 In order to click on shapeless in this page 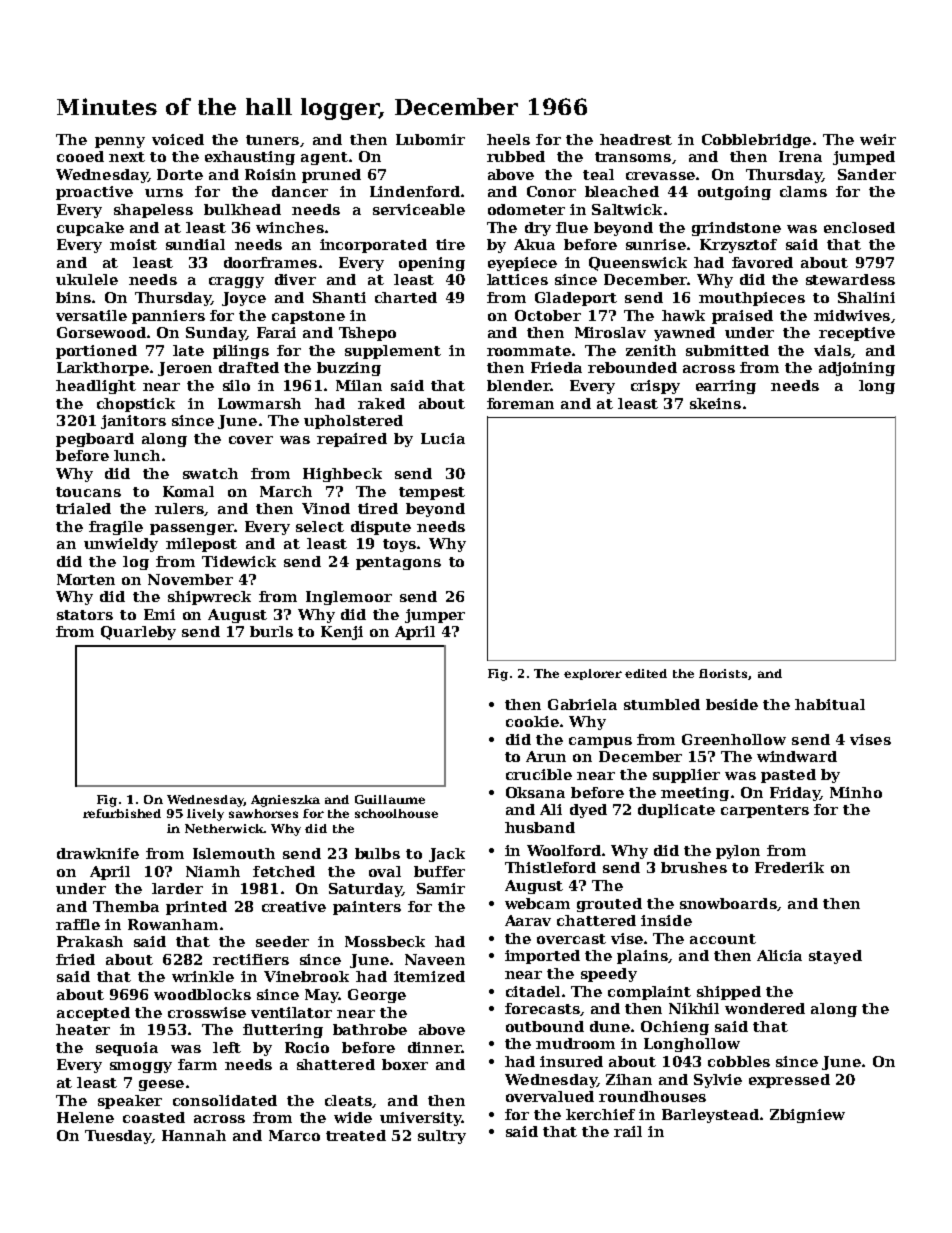, I will do `click(153, 211)`.
